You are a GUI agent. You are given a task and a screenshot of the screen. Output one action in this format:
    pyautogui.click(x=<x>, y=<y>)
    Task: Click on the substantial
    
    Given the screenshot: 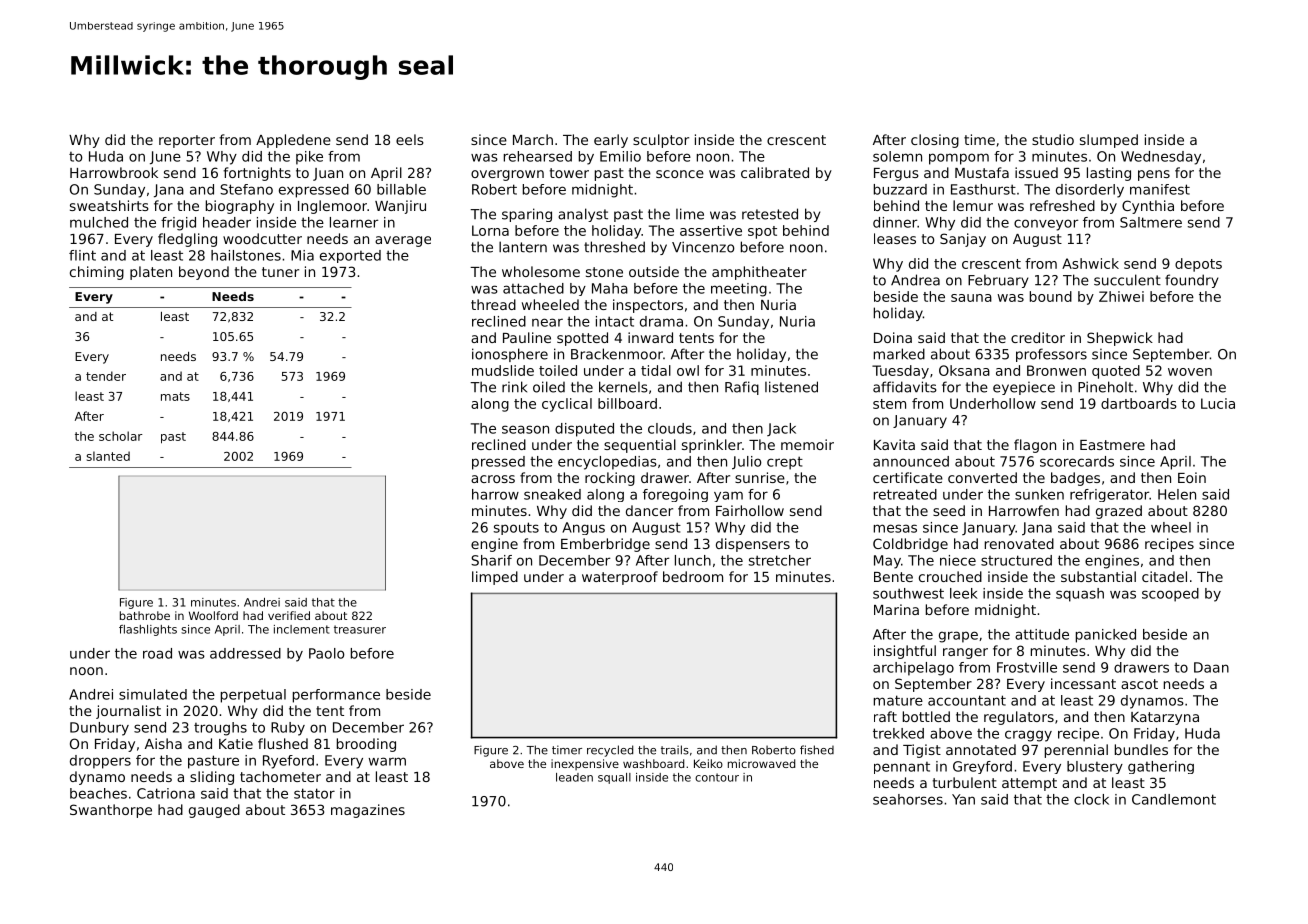 What is the action you would take?
    pyautogui.click(x=1098, y=576)
